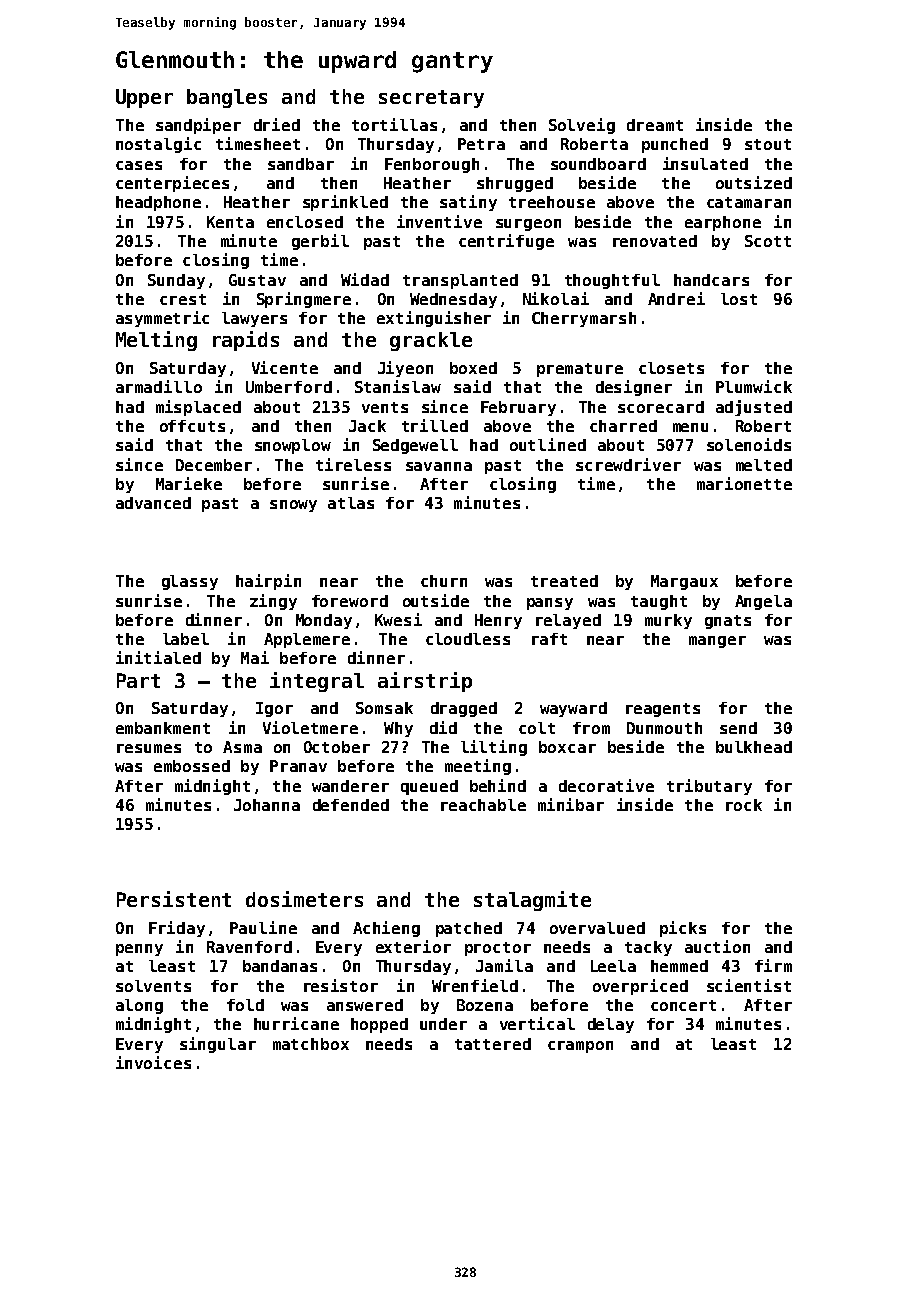 This screenshot has height=1316, width=908. I want to click on foreword, so click(350, 601).
